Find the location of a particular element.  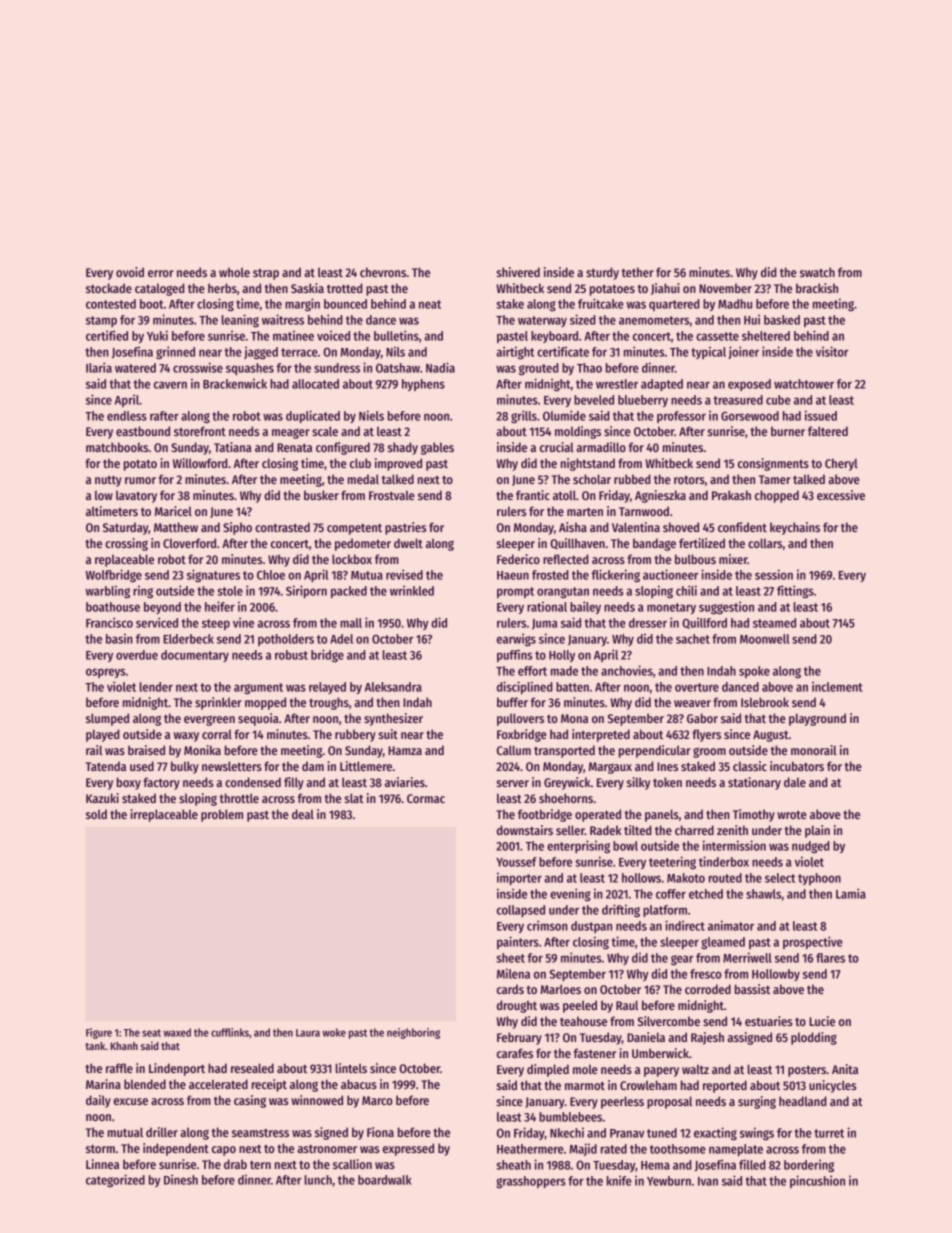

packed is located at coordinates (349, 592).
